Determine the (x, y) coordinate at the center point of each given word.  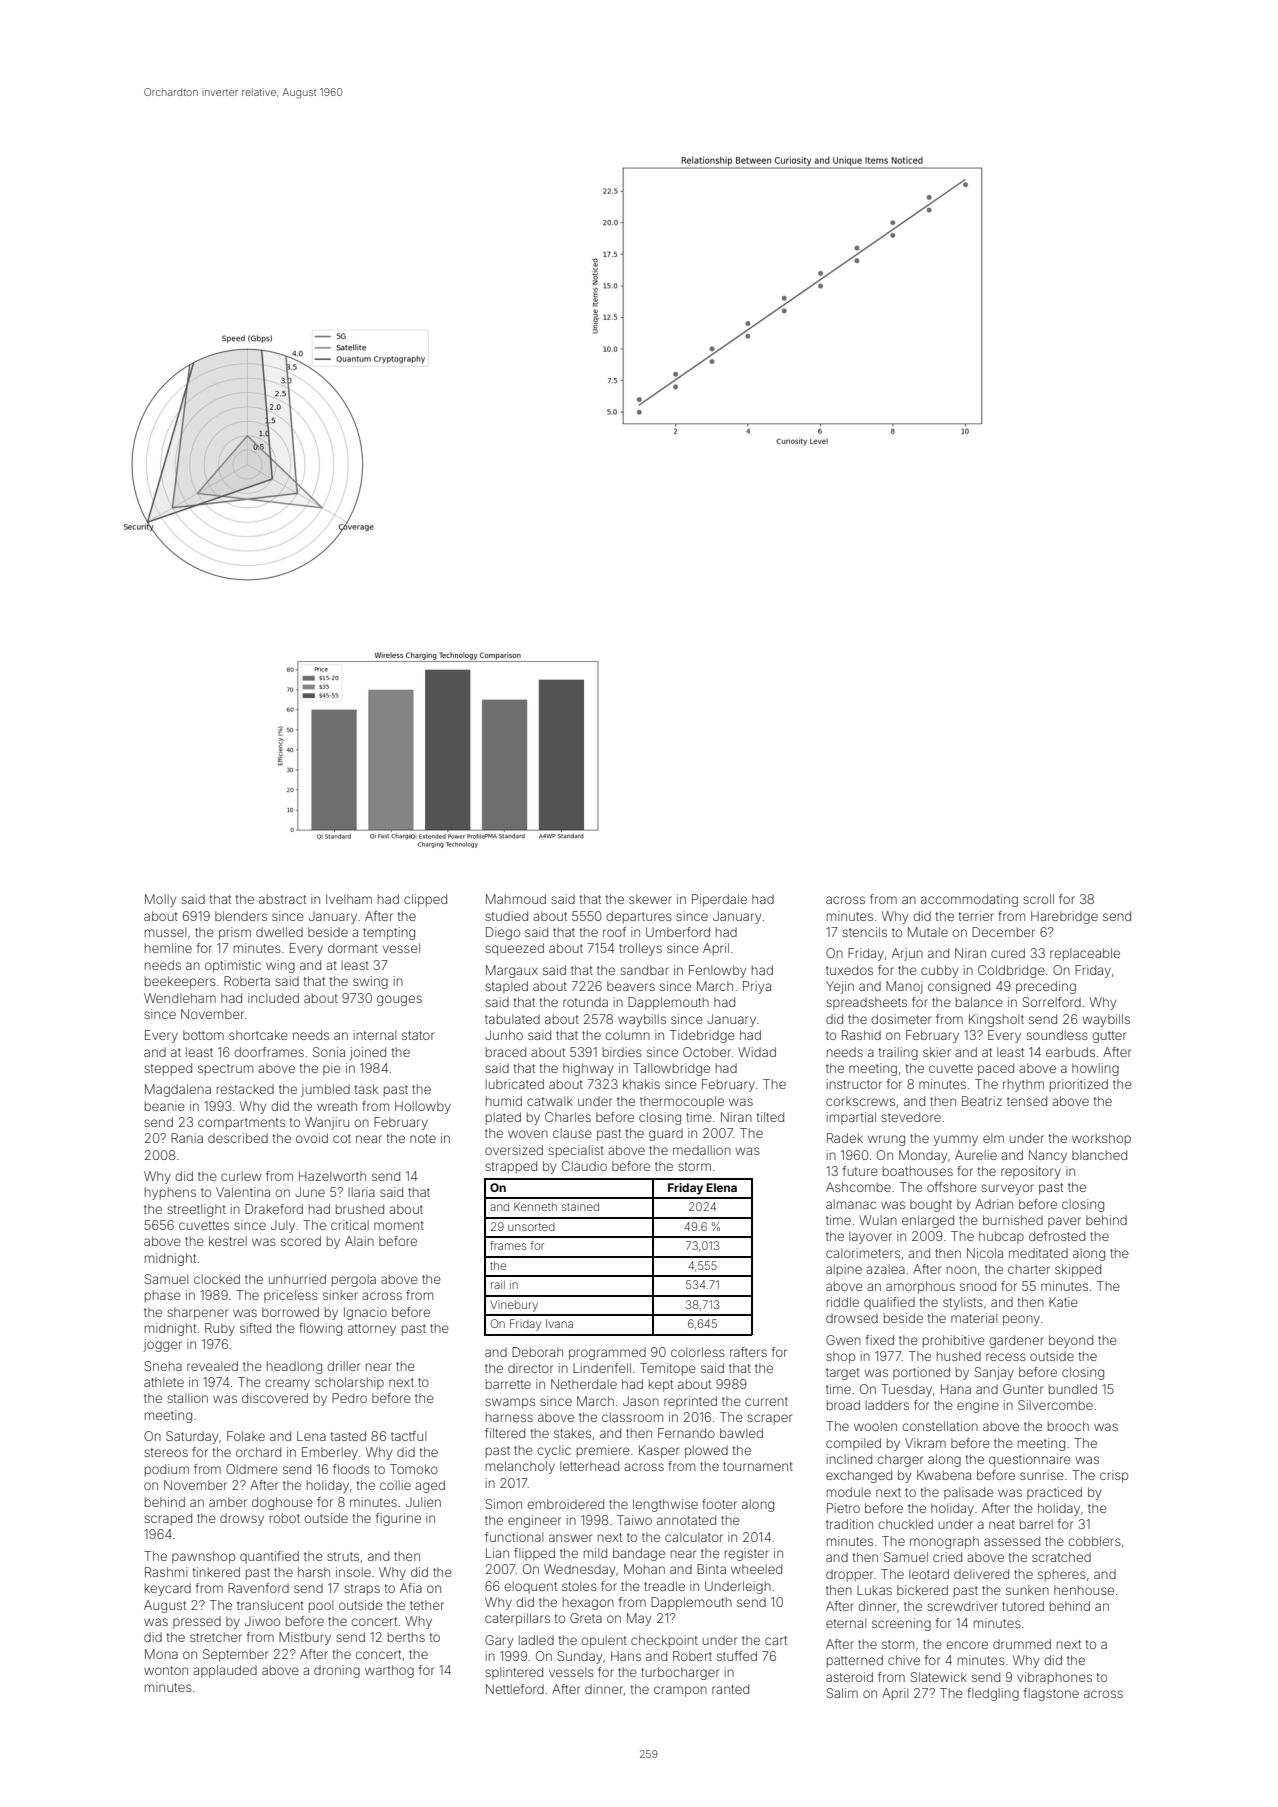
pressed (197, 1622)
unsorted (531, 1227)
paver (1064, 1222)
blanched (1099, 1155)
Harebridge (1064, 917)
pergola (354, 1280)
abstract (282, 899)
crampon (680, 1691)
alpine (844, 1270)
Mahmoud (516, 899)
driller (344, 1366)
